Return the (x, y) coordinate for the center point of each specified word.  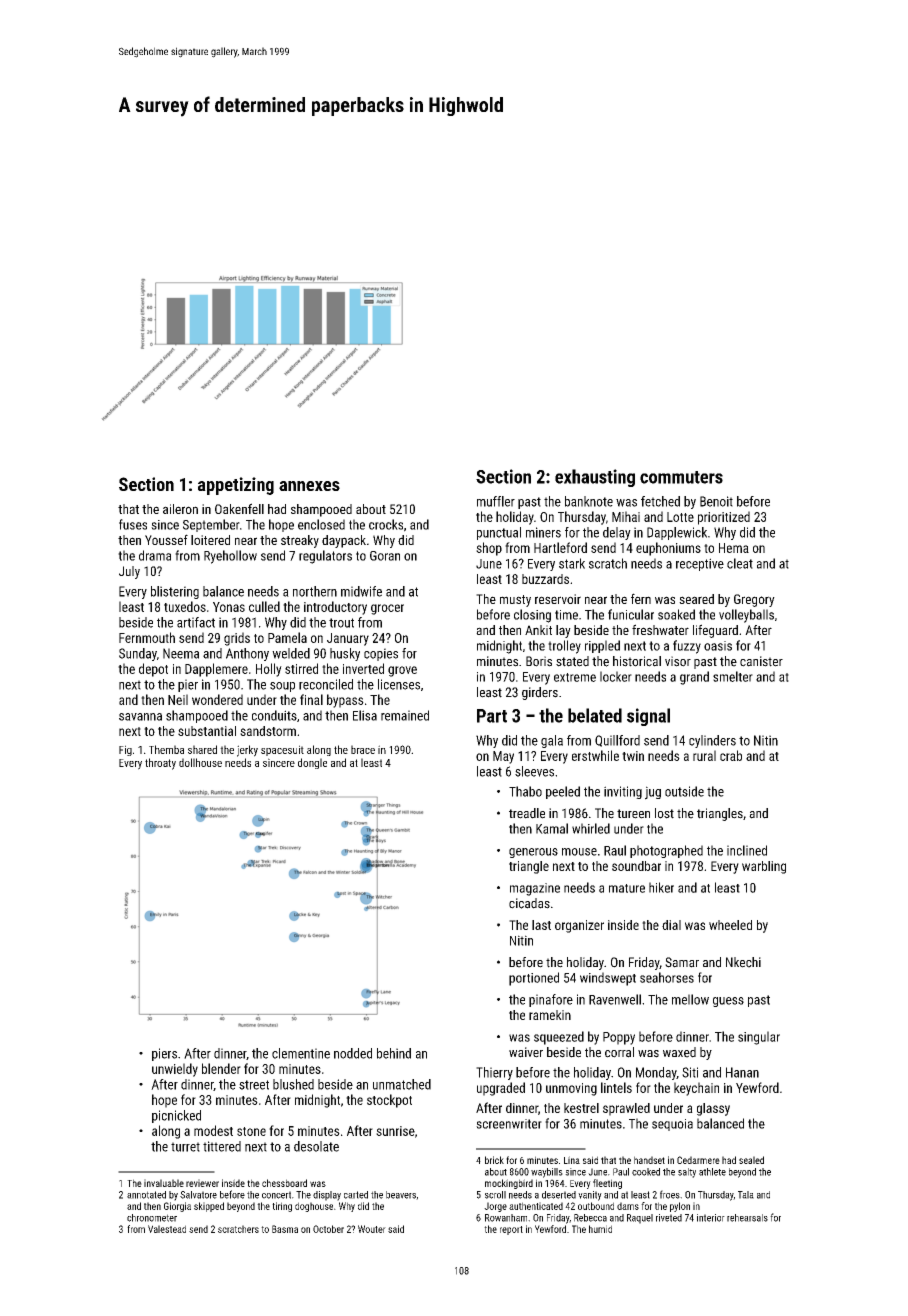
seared (696, 599)
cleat (740, 563)
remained (405, 715)
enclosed (321, 524)
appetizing (236, 486)
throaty (160, 764)
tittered (222, 1146)
